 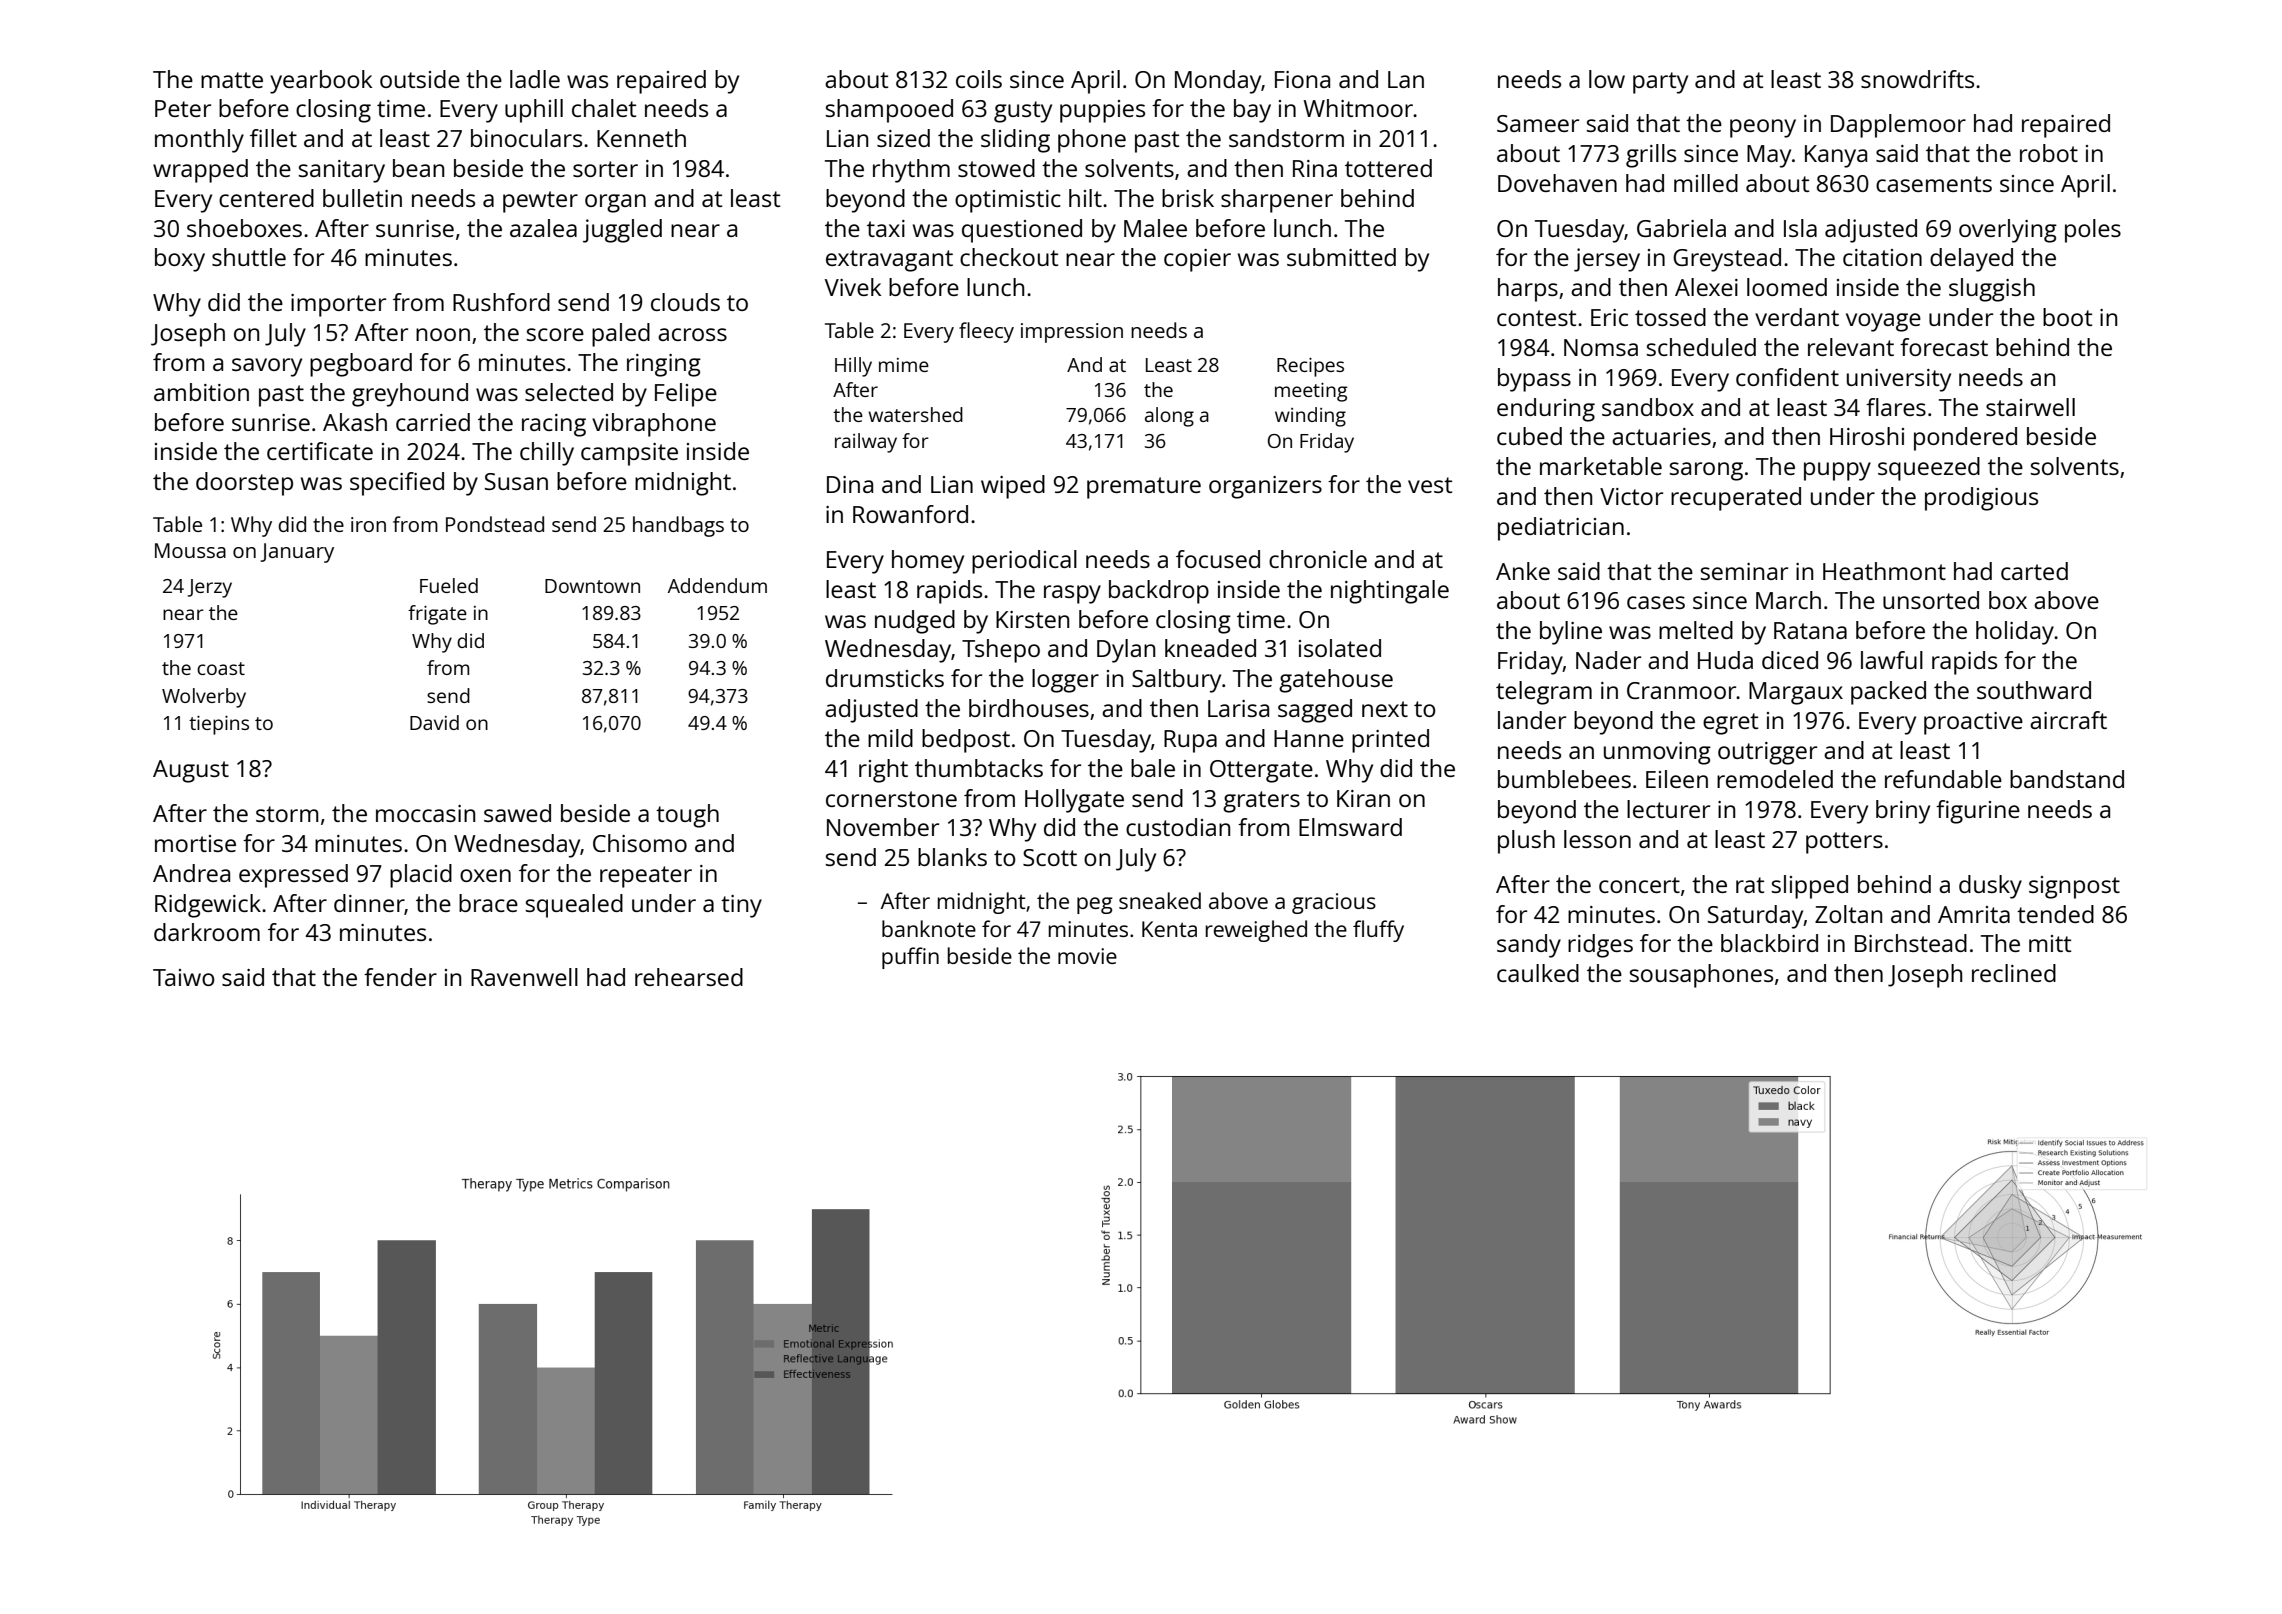 I want to click on focused, so click(x=1218, y=559).
